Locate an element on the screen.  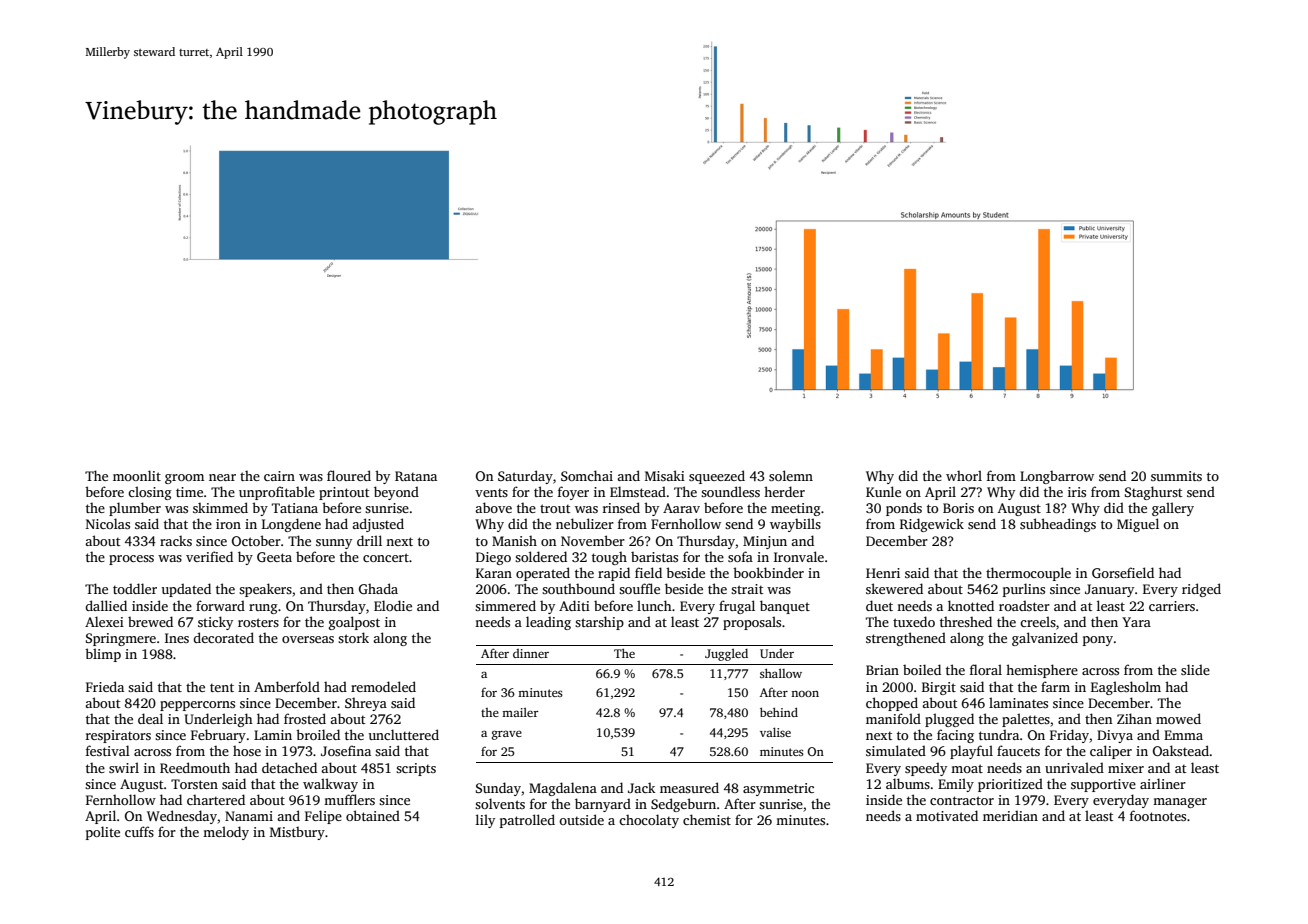
valise is located at coordinates (775, 732).
